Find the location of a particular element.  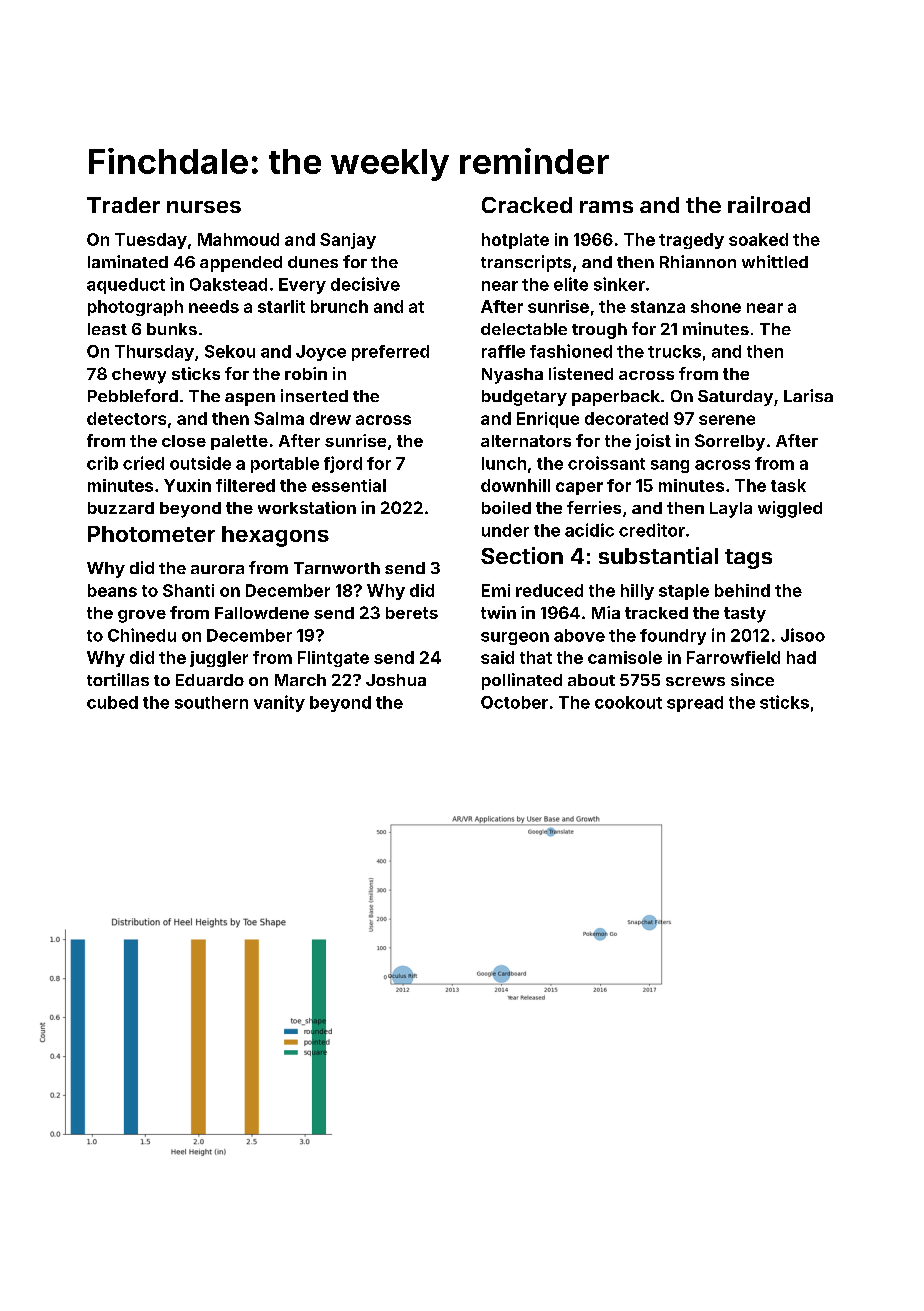

Cracked is located at coordinates (527, 205).
